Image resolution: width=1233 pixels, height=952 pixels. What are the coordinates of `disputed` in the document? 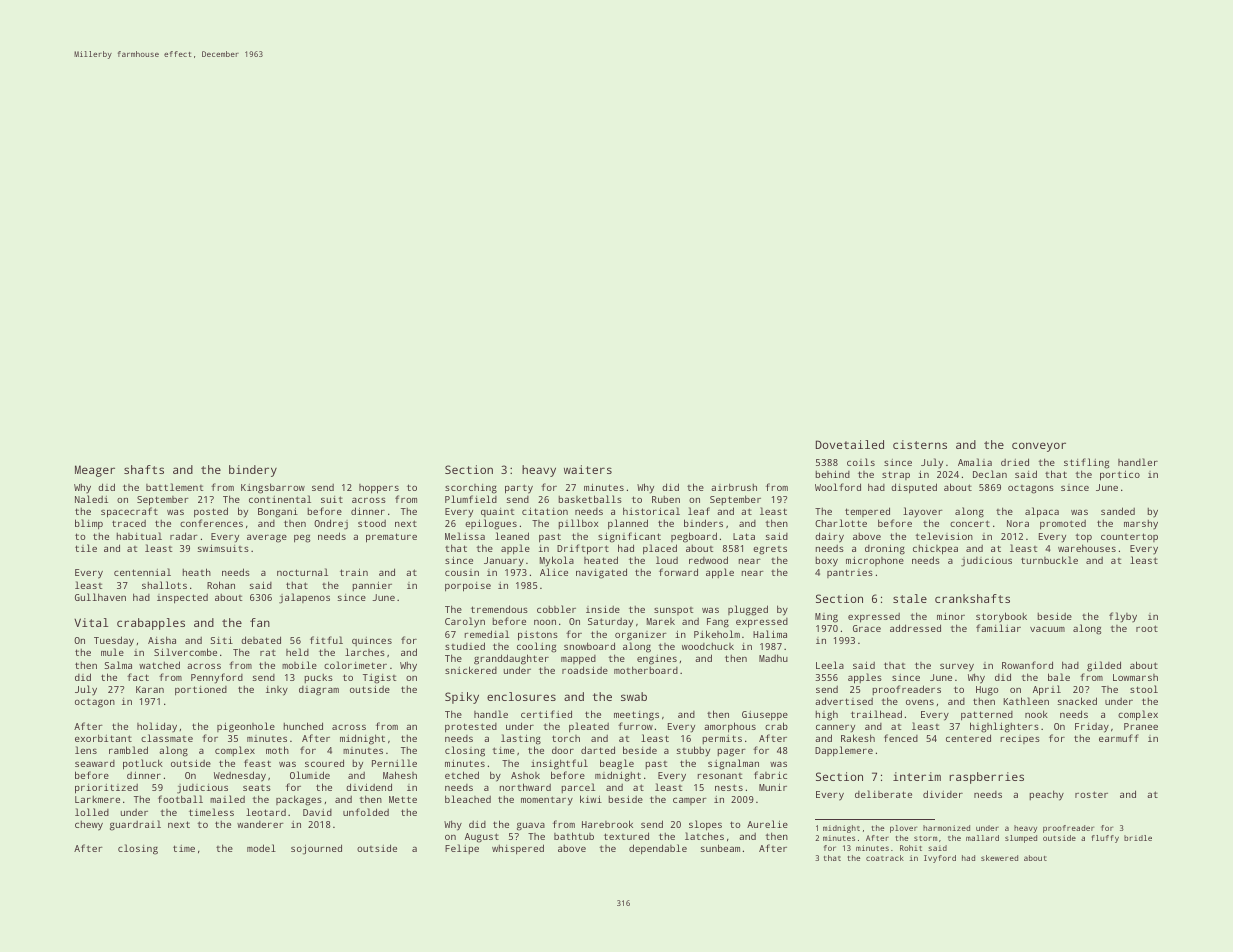 It's located at (914, 488).
